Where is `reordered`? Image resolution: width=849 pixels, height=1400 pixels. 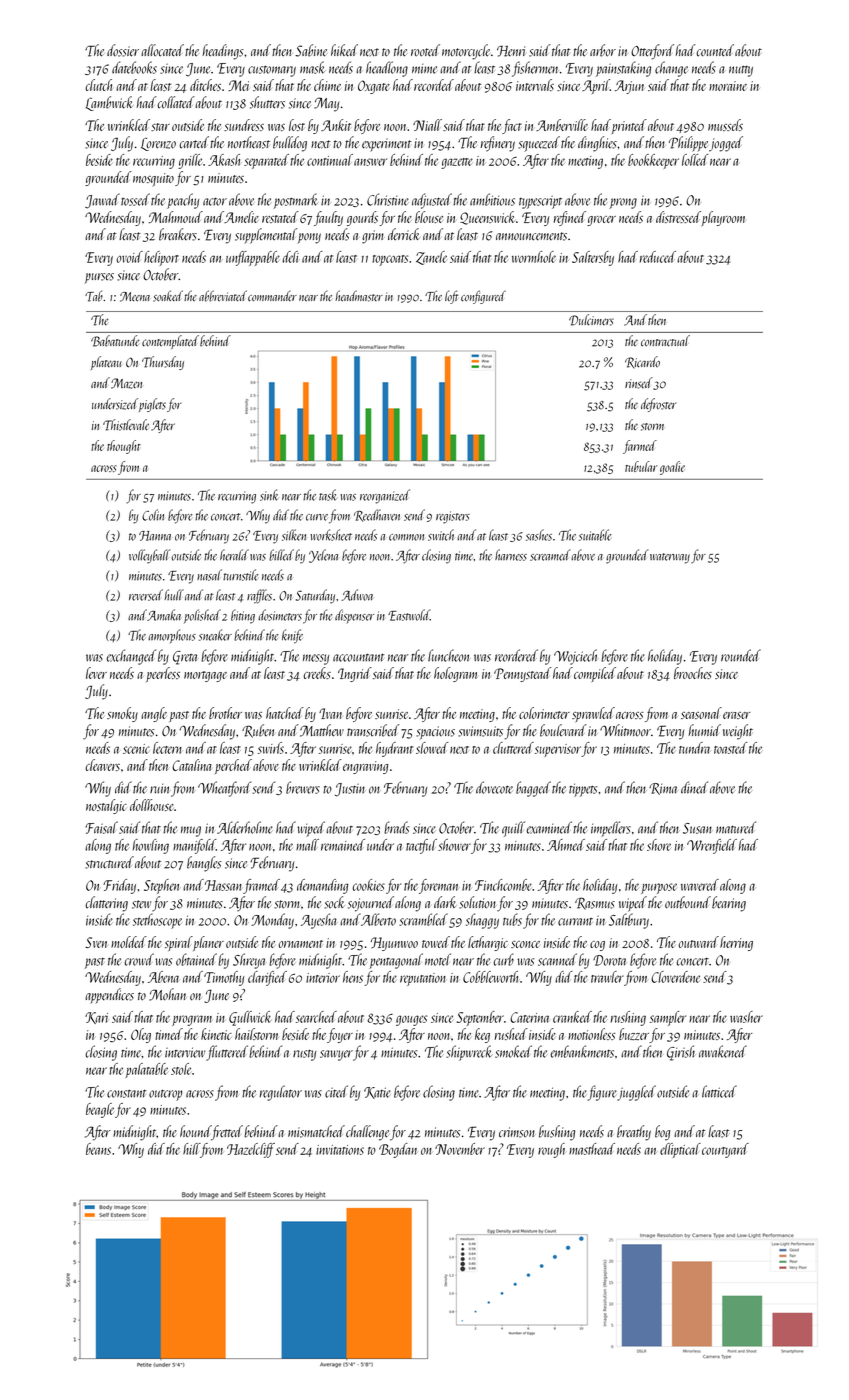 reordered is located at coordinates (516, 655).
